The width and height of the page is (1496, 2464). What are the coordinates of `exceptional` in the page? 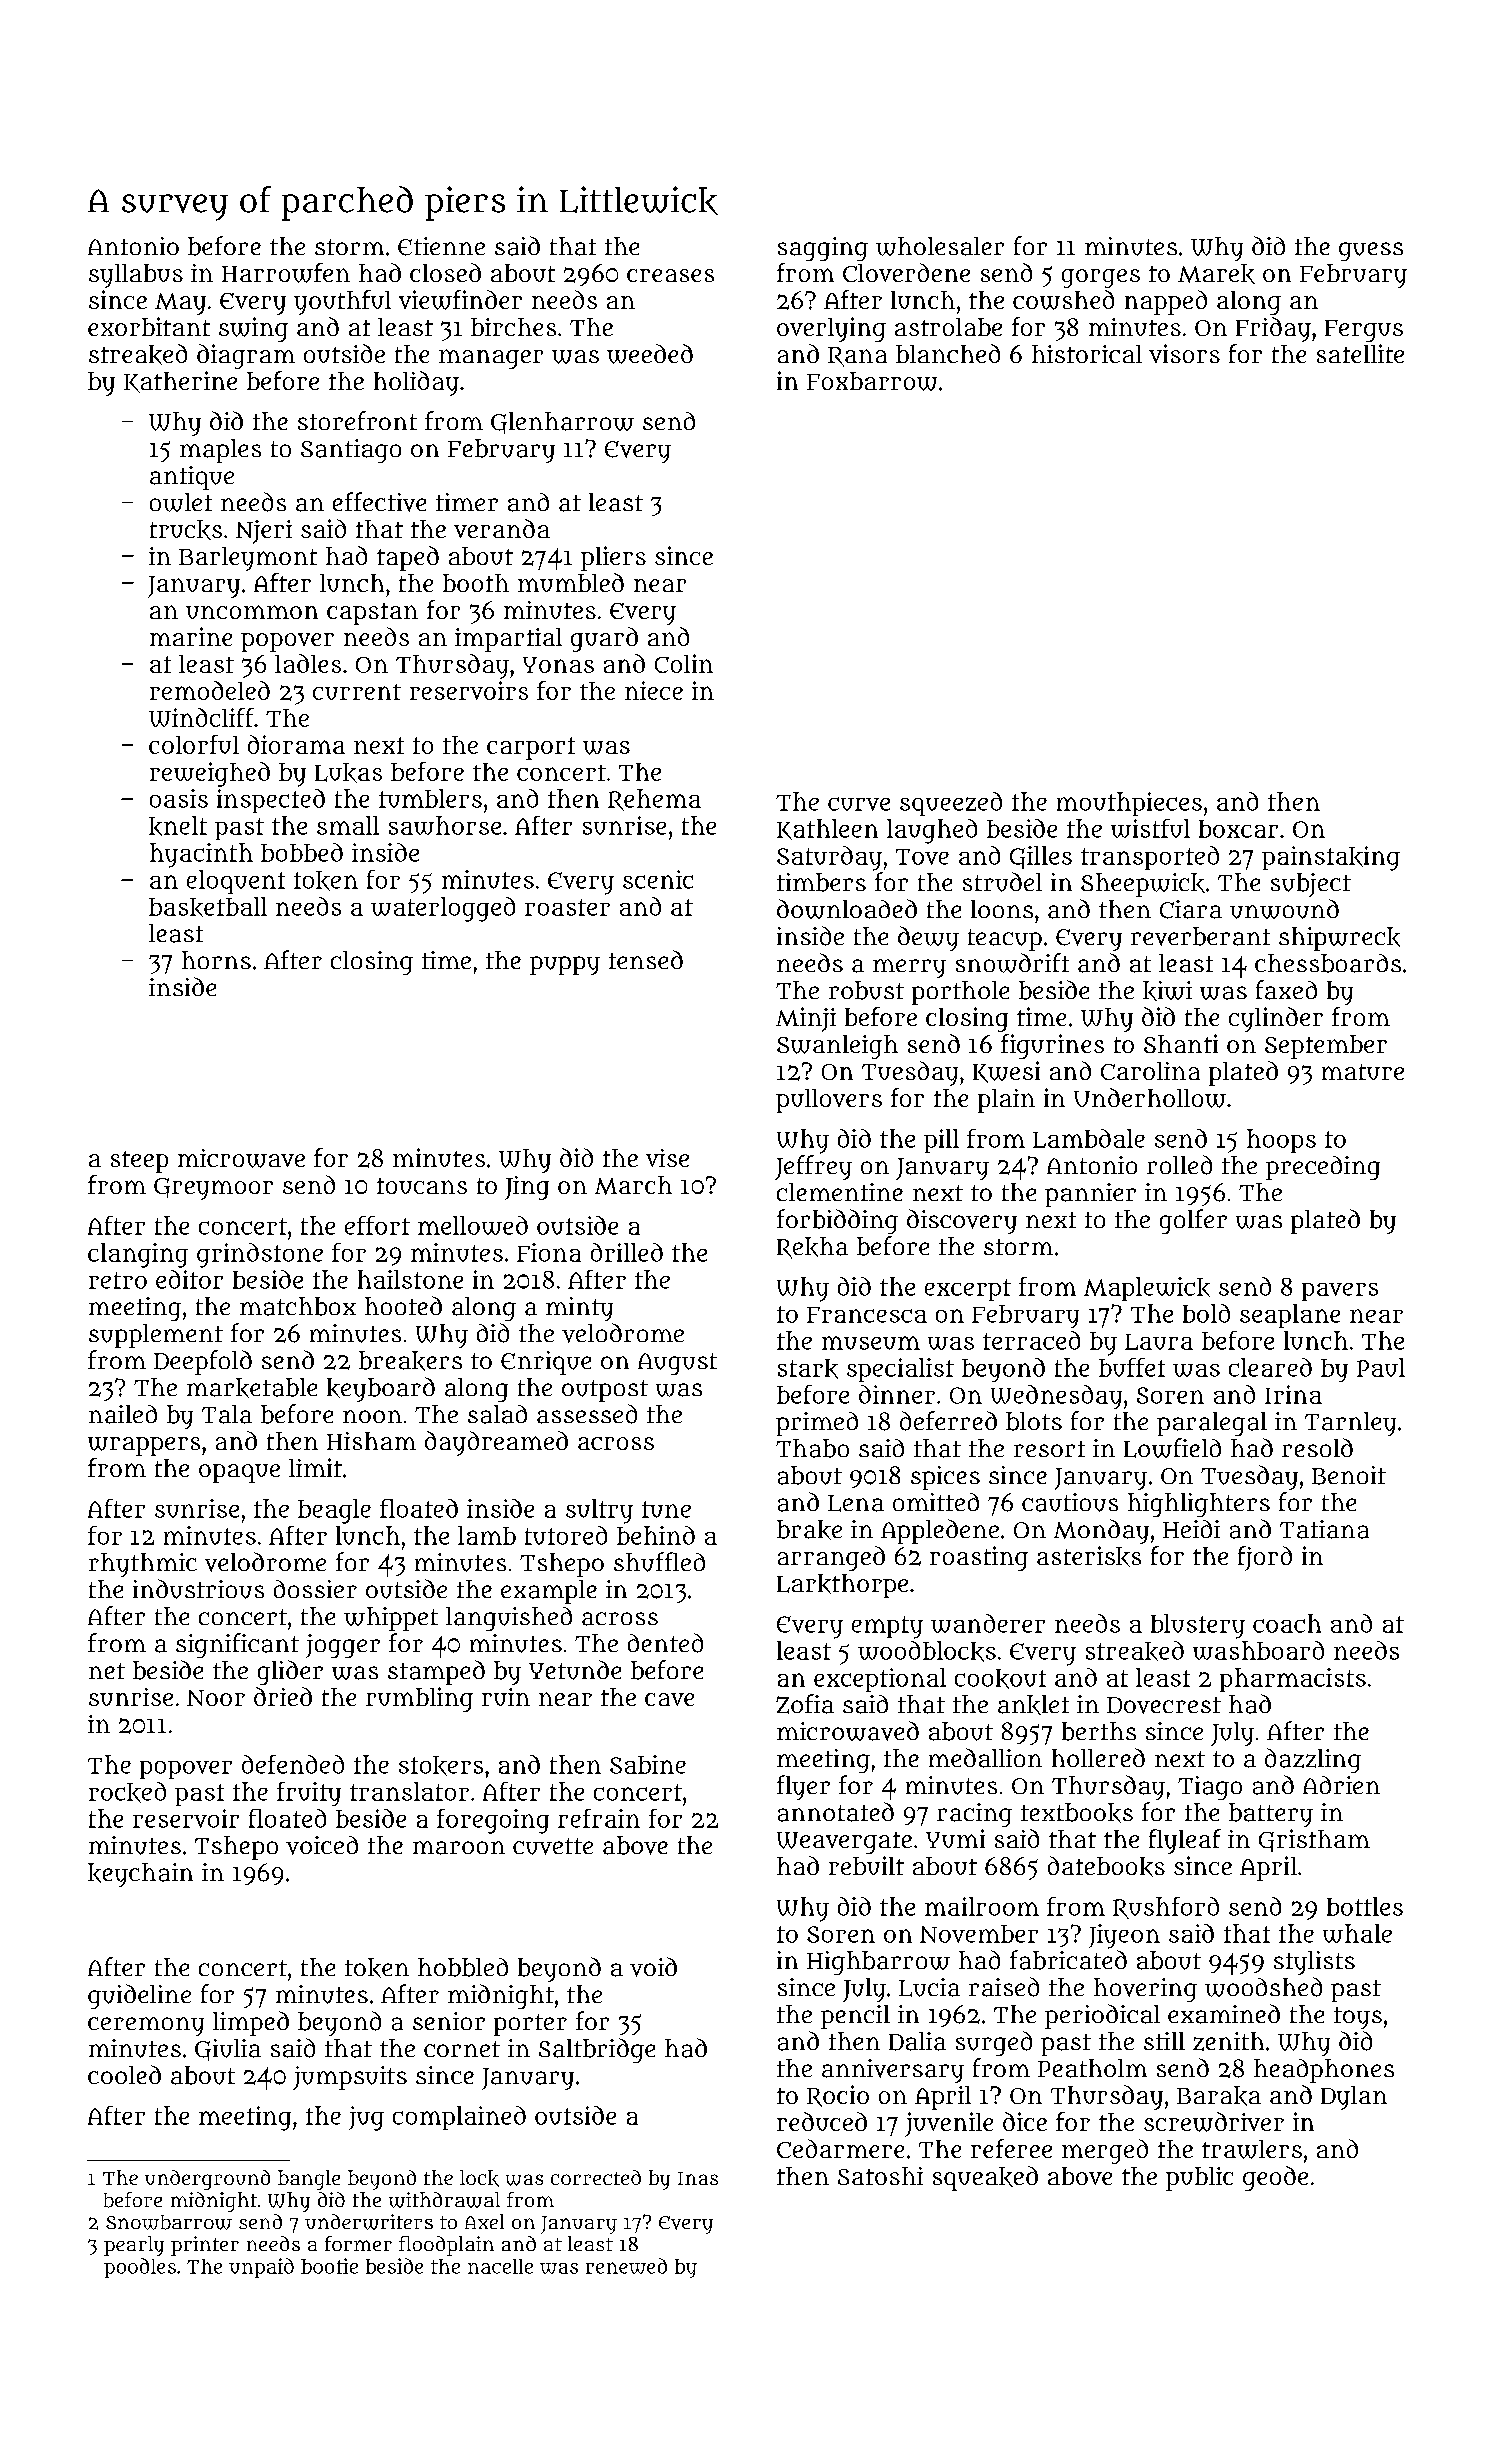 It's located at (880, 1680).
